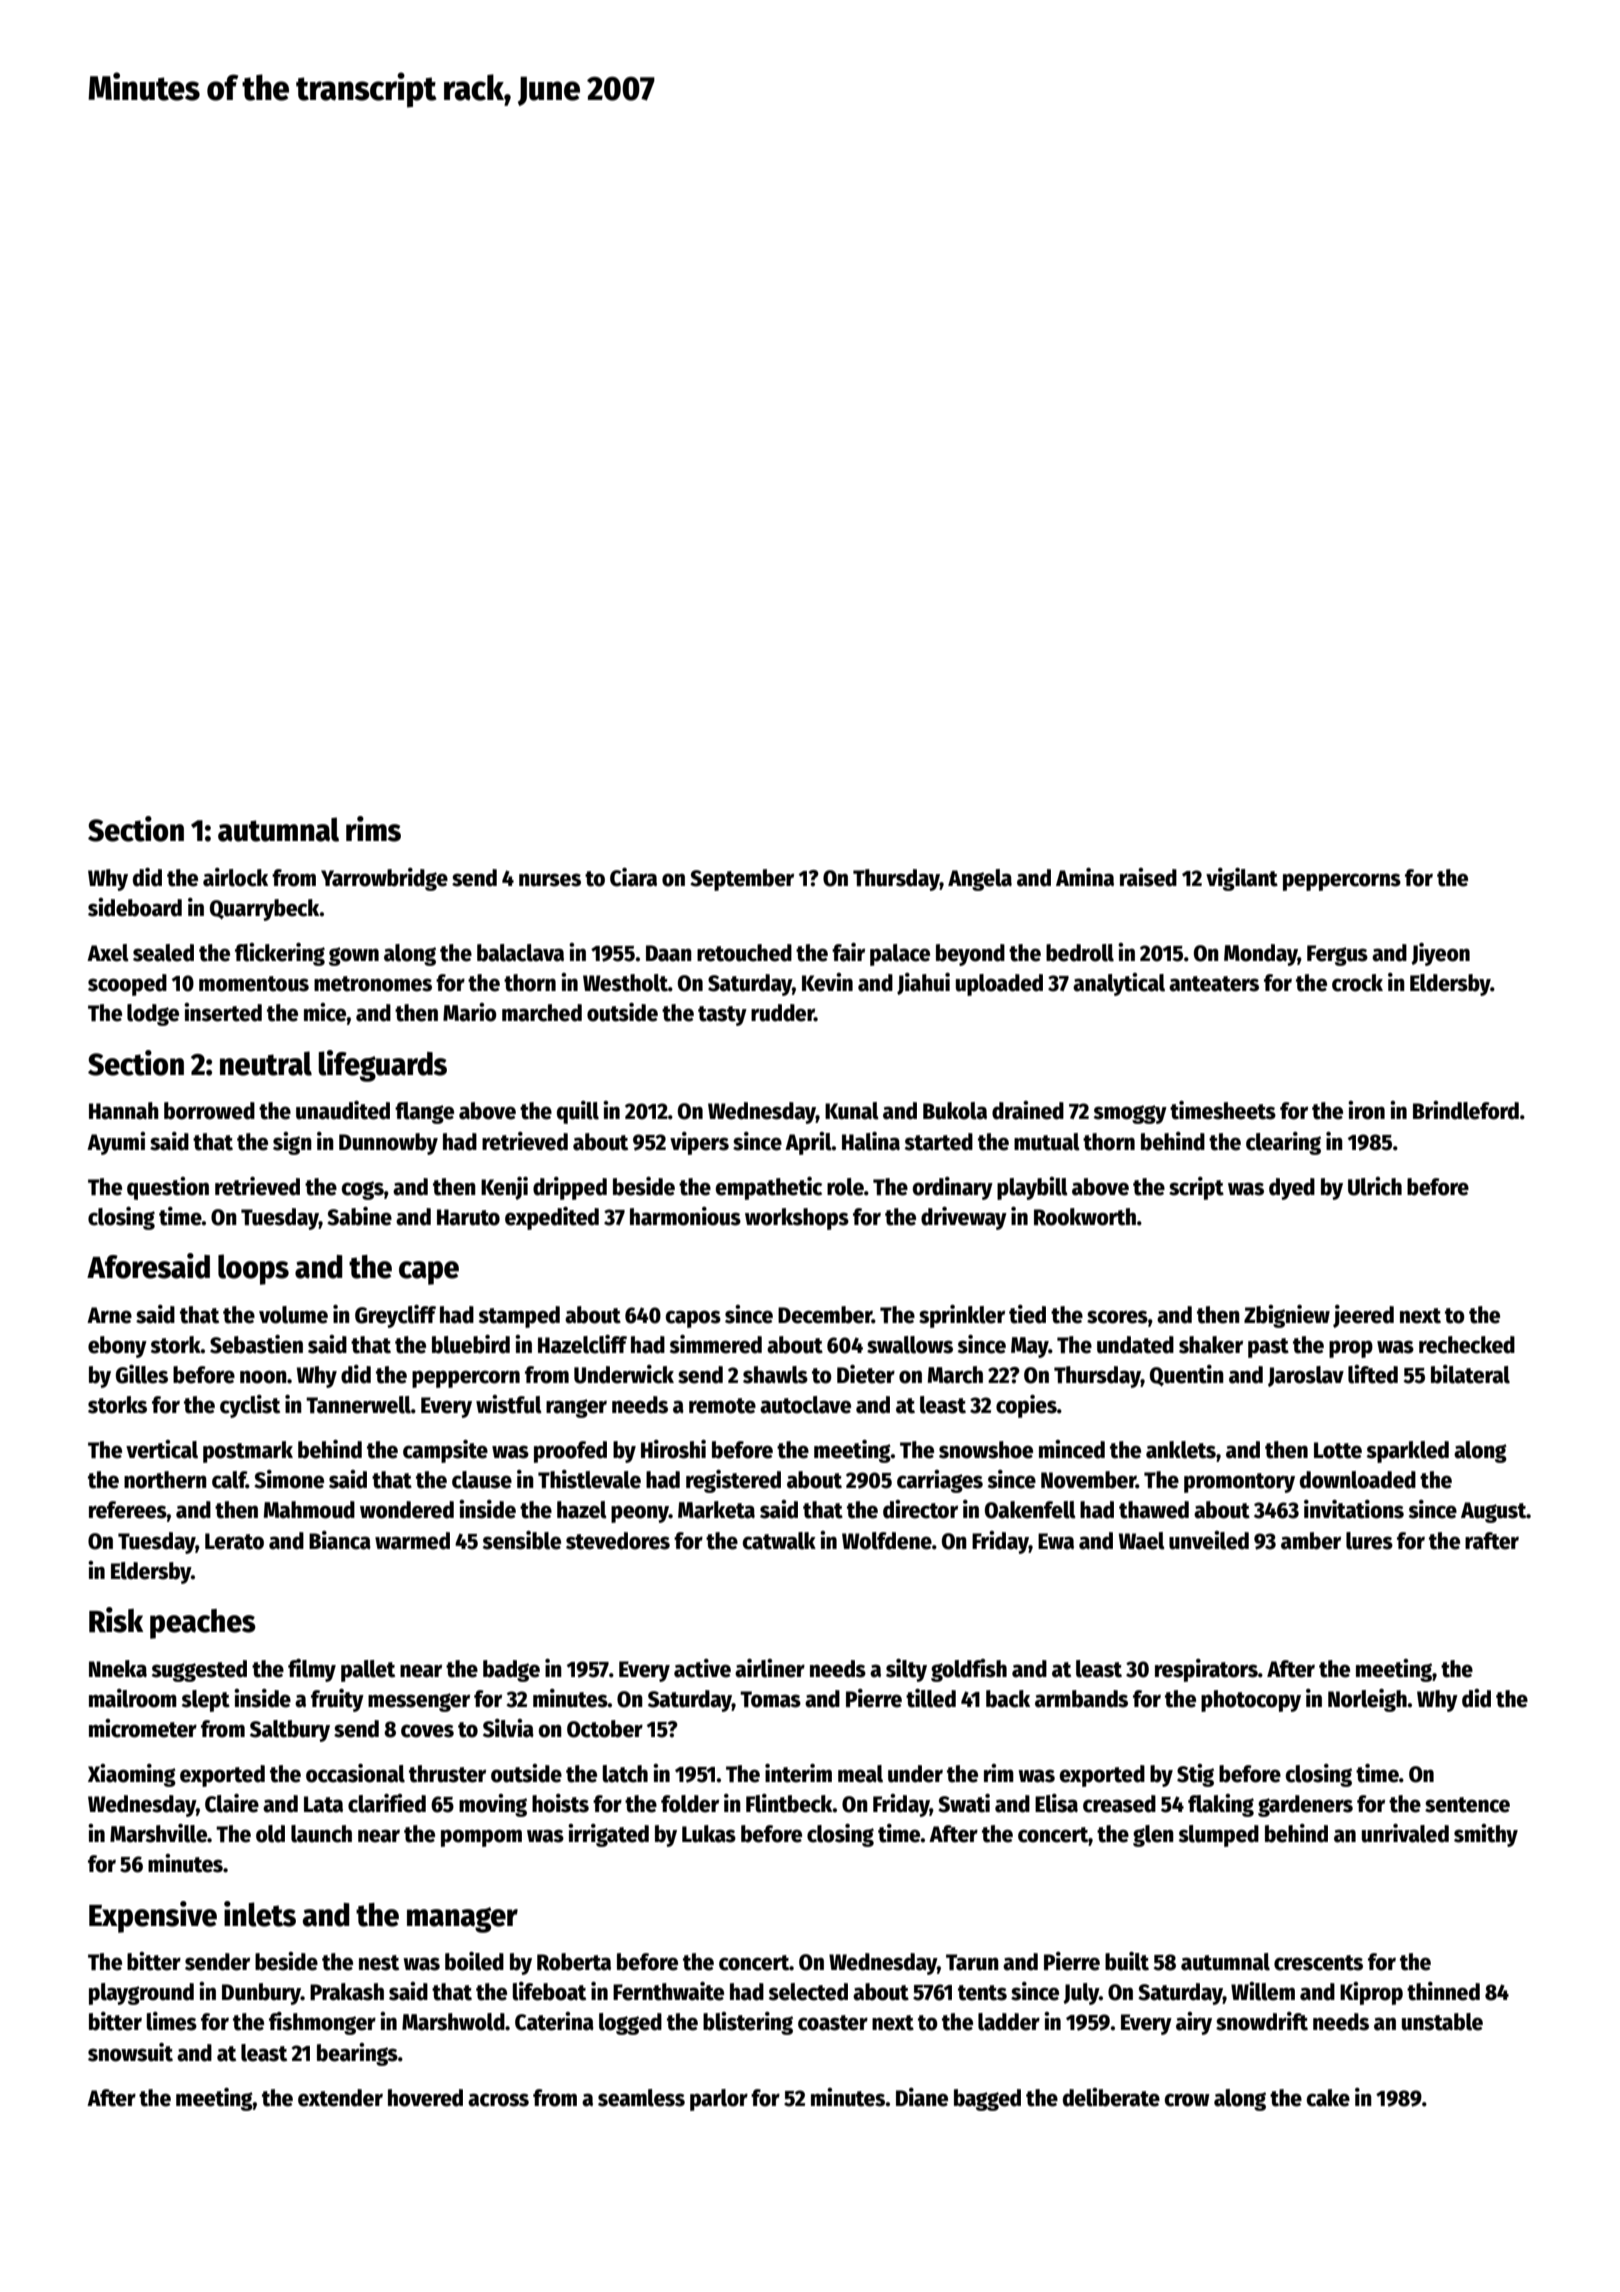 The height and width of the screenshot is (2292, 1620). I want to click on Fernthwaite, so click(668, 1991).
